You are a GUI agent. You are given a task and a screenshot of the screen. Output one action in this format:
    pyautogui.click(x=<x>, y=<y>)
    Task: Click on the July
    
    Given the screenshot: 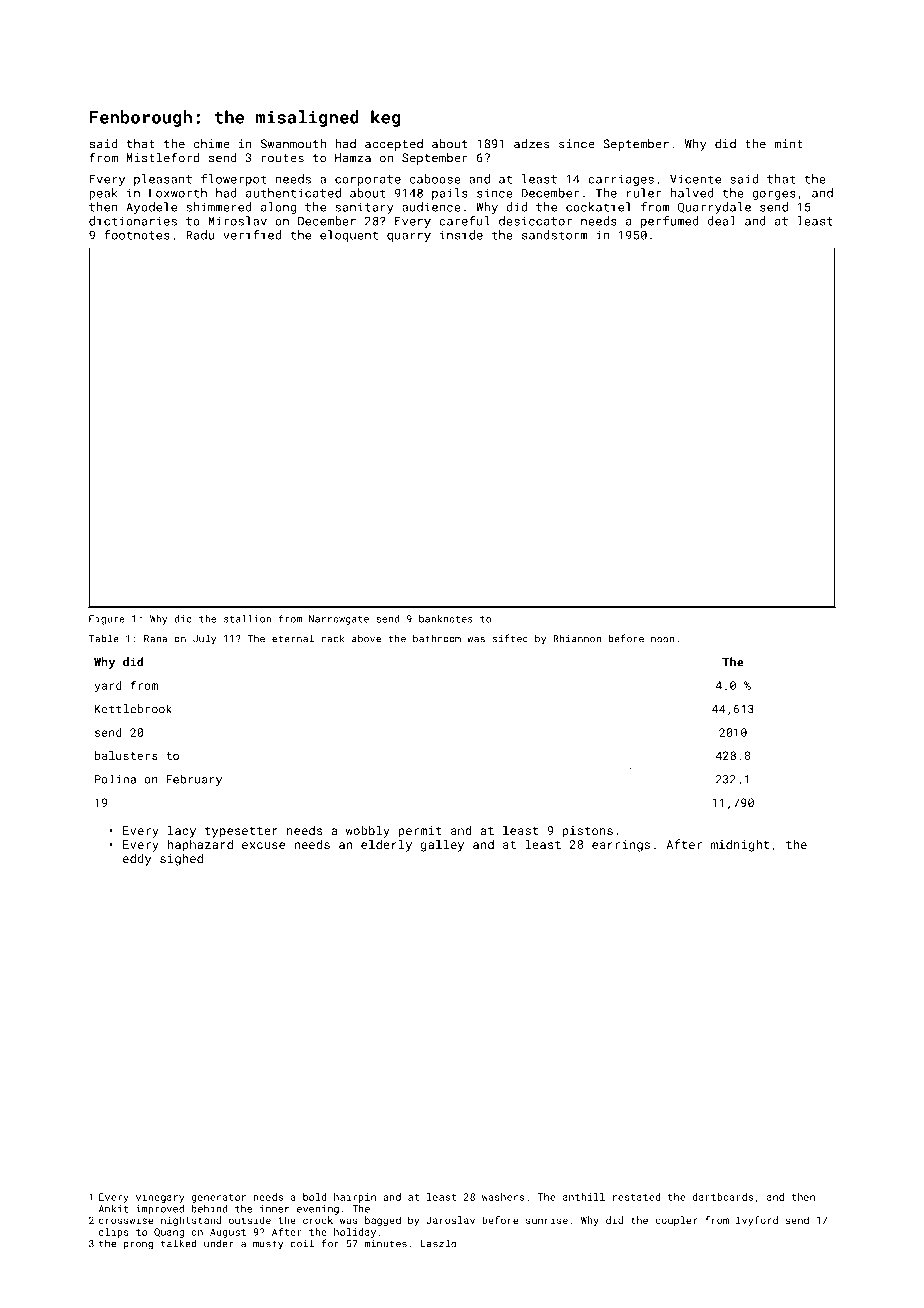 What is the action you would take?
    pyautogui.click(x=204, y=639)
